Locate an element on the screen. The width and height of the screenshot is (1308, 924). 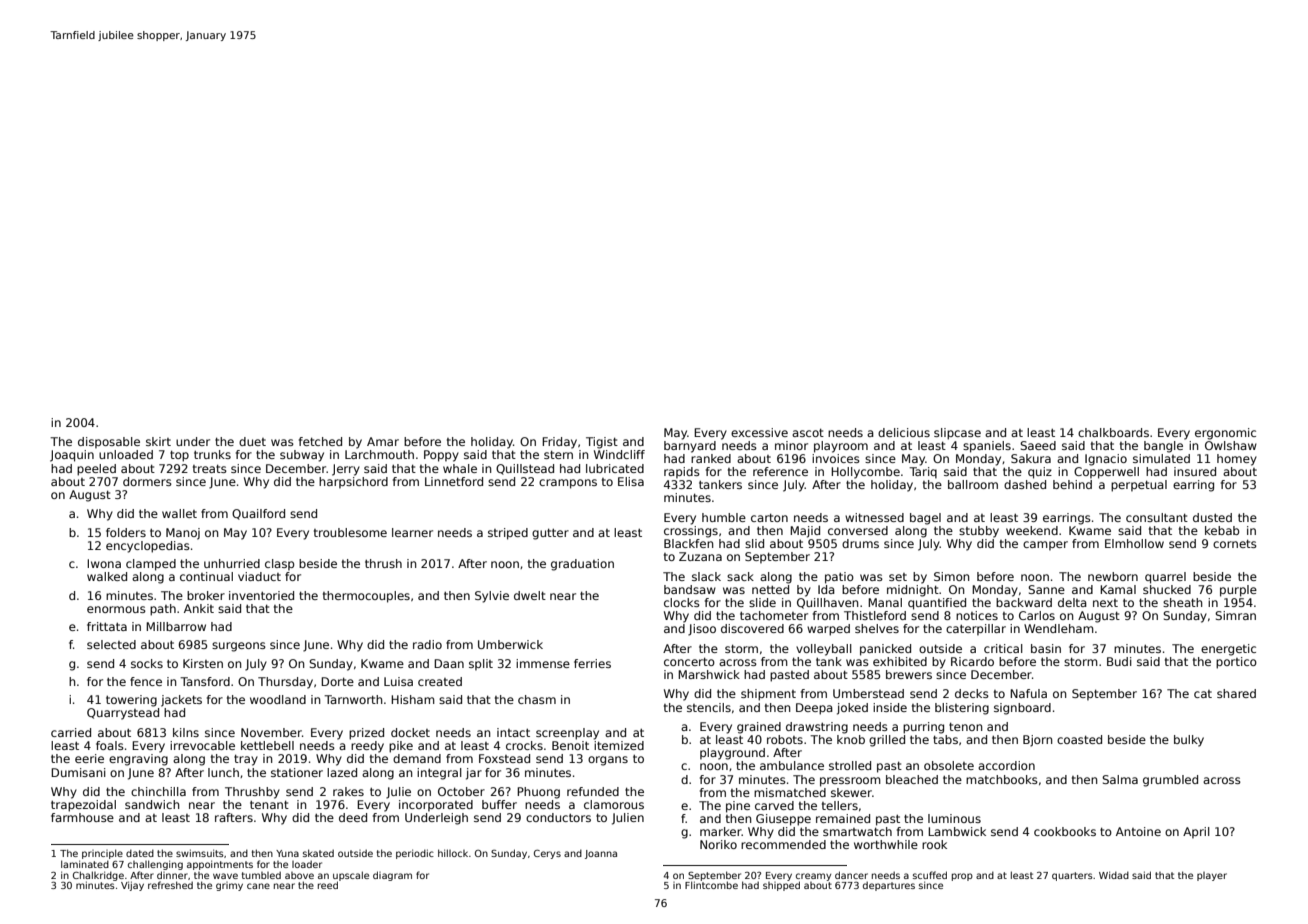
fetched is located at coordinates (320, 441).
